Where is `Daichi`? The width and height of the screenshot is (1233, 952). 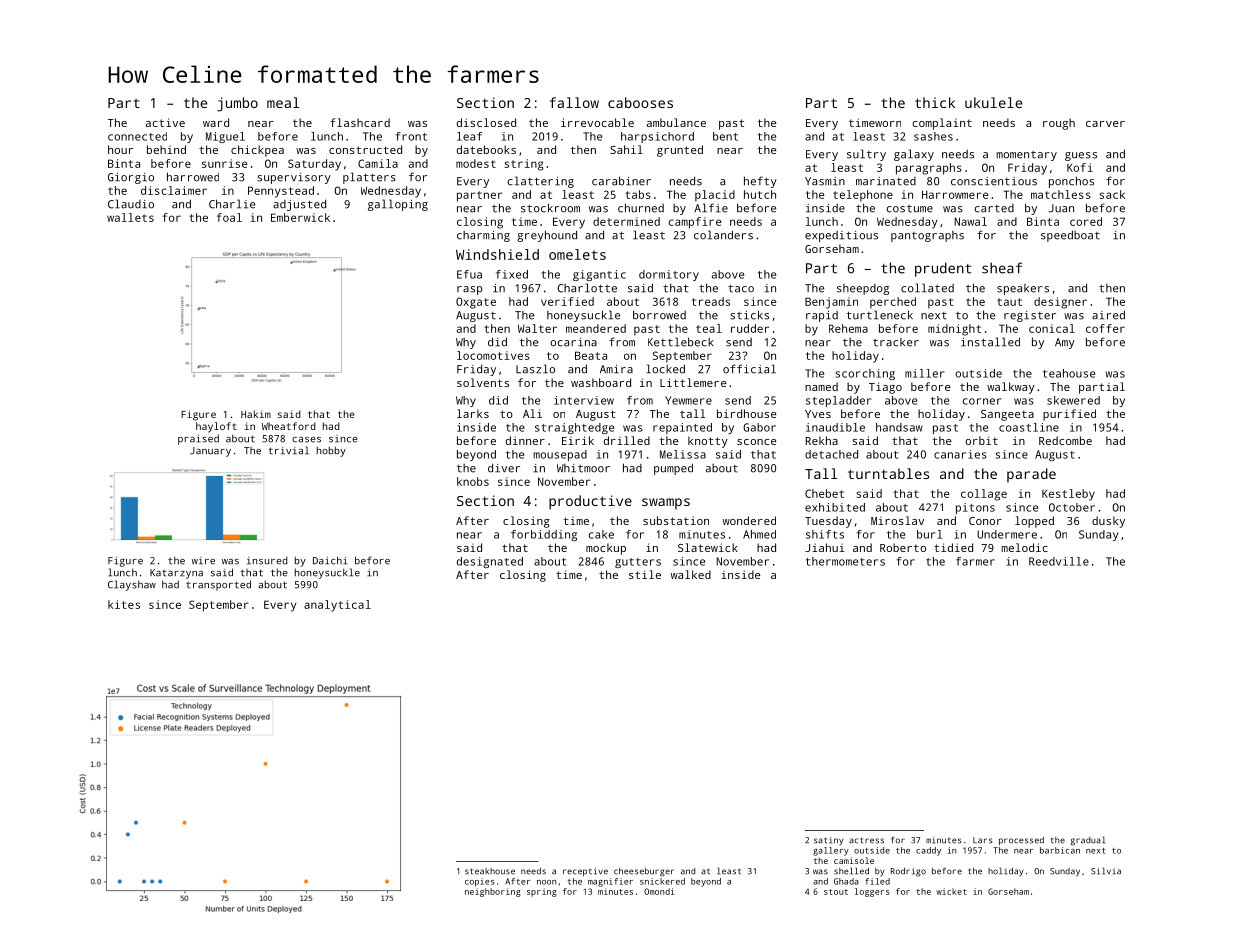
Daichi is located at coordinates (330, 560).
